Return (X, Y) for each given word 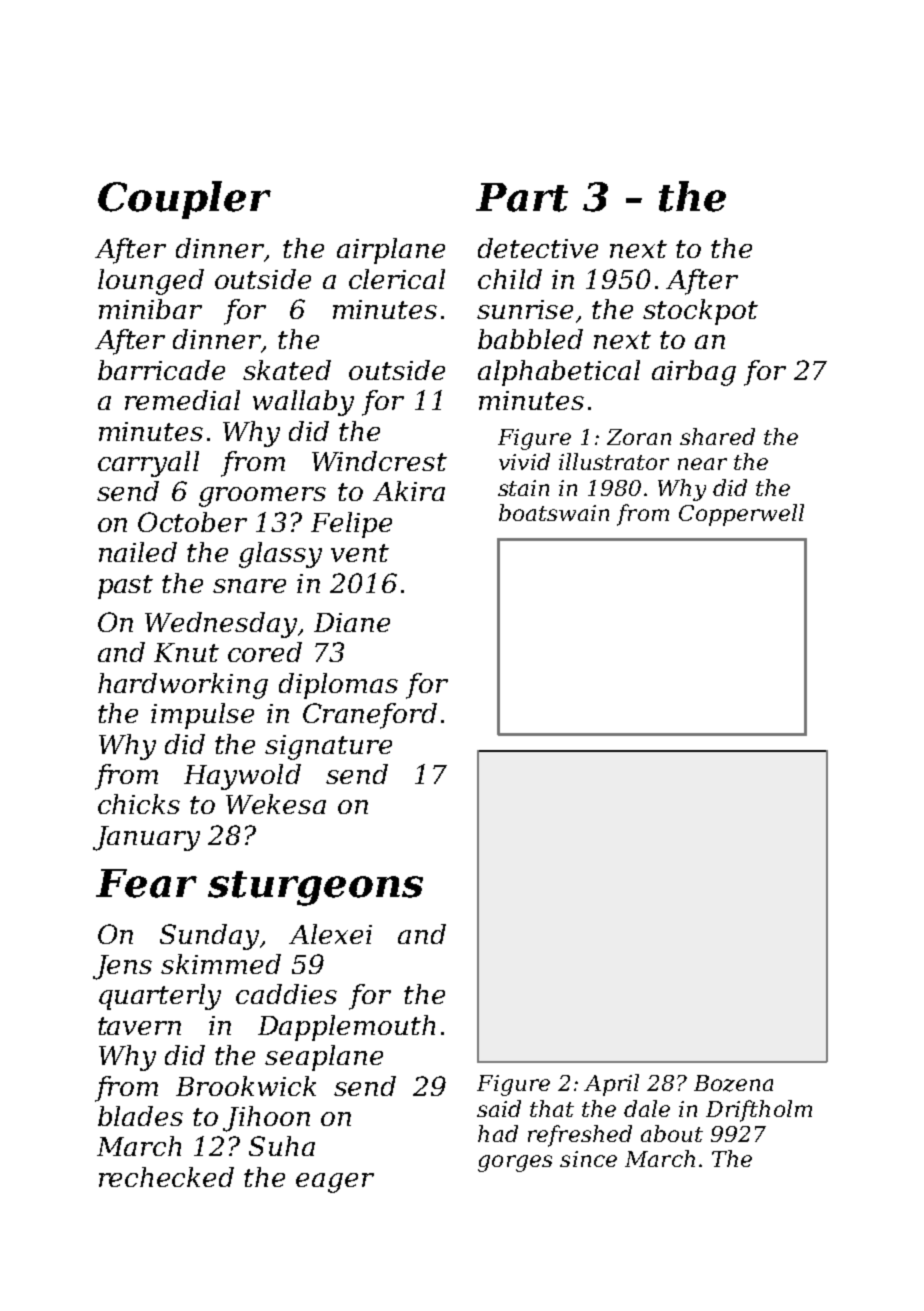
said (499, 1108)
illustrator (614, 461)
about (672, 1133)
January (146, 838)
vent (360, 553)
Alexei (330, 934)
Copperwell (741, 515)
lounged (151, 282)
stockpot (700, 312)
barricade (161, 370)
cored (265, 652)
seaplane (324, 1058)
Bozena (733, 1083)
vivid (524, 461)
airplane (391, 251)
